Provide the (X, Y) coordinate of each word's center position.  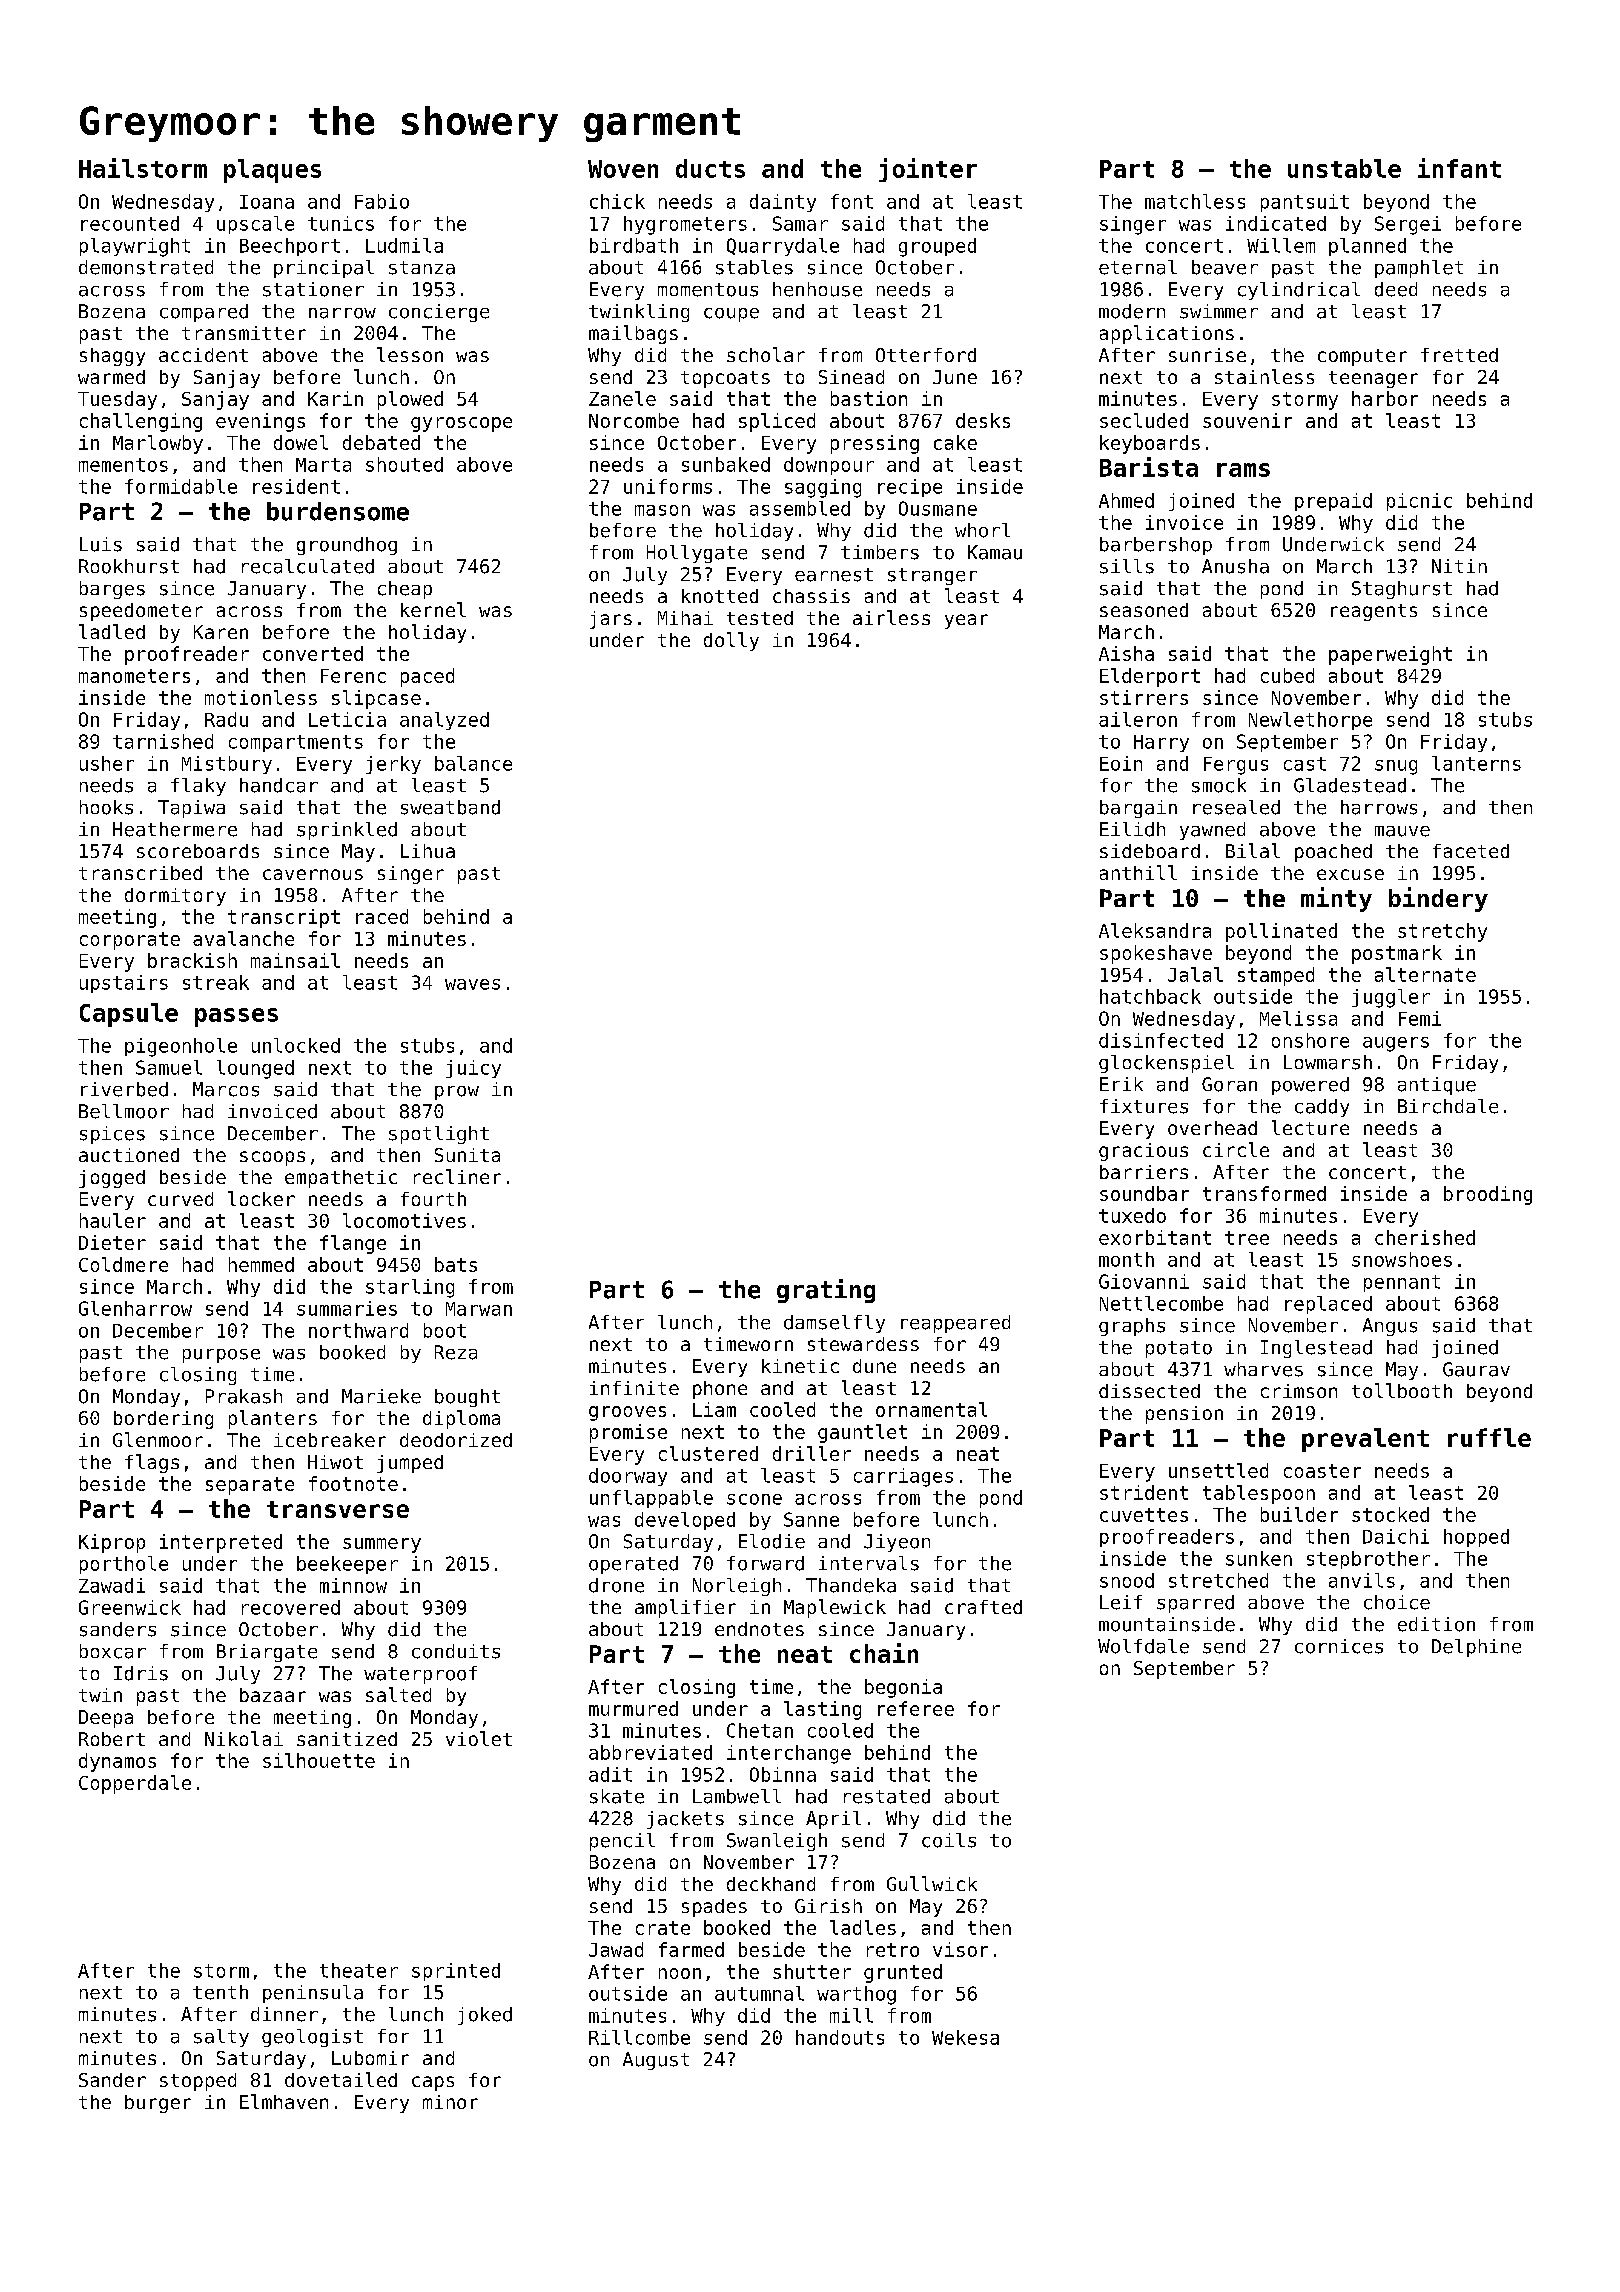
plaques (272, 171)
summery (382, 1545)
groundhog (347, 546)
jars (611, 620)
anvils (1362, 1580)
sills (1127, 566)
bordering (163, 1420)
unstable (1344, 168)
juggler (1391, 998)
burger (158, 2104)
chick (617, 201)
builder (1299, 1514)
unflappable (651, 1499)
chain (884, 1653)
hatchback (1150, 996)
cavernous (313, 874)
